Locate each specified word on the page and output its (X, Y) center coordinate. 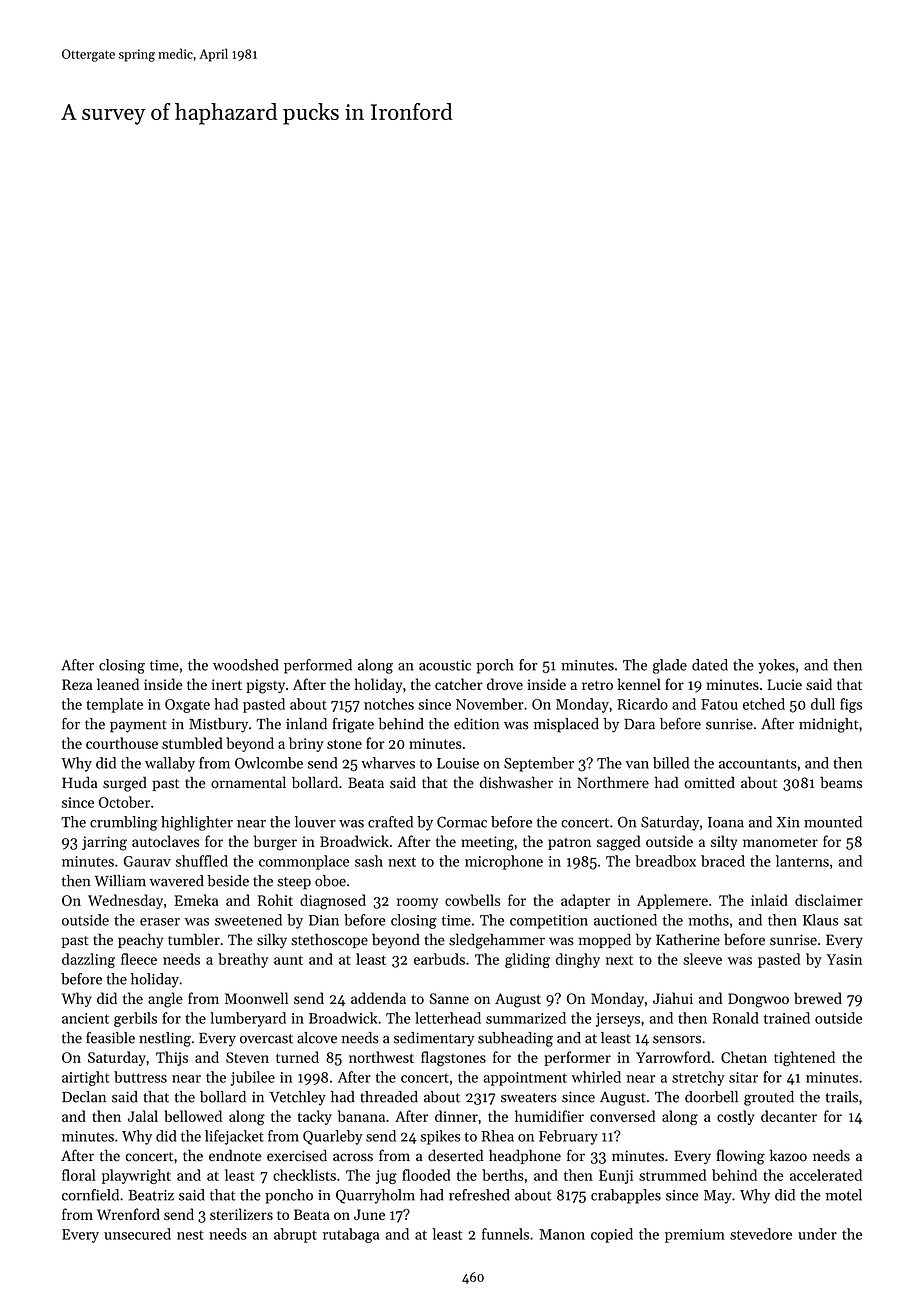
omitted (709, 782)
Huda (80, 782)
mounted (833, 822)
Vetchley (297, 1098)
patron (569, 844)
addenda (378, 998)
